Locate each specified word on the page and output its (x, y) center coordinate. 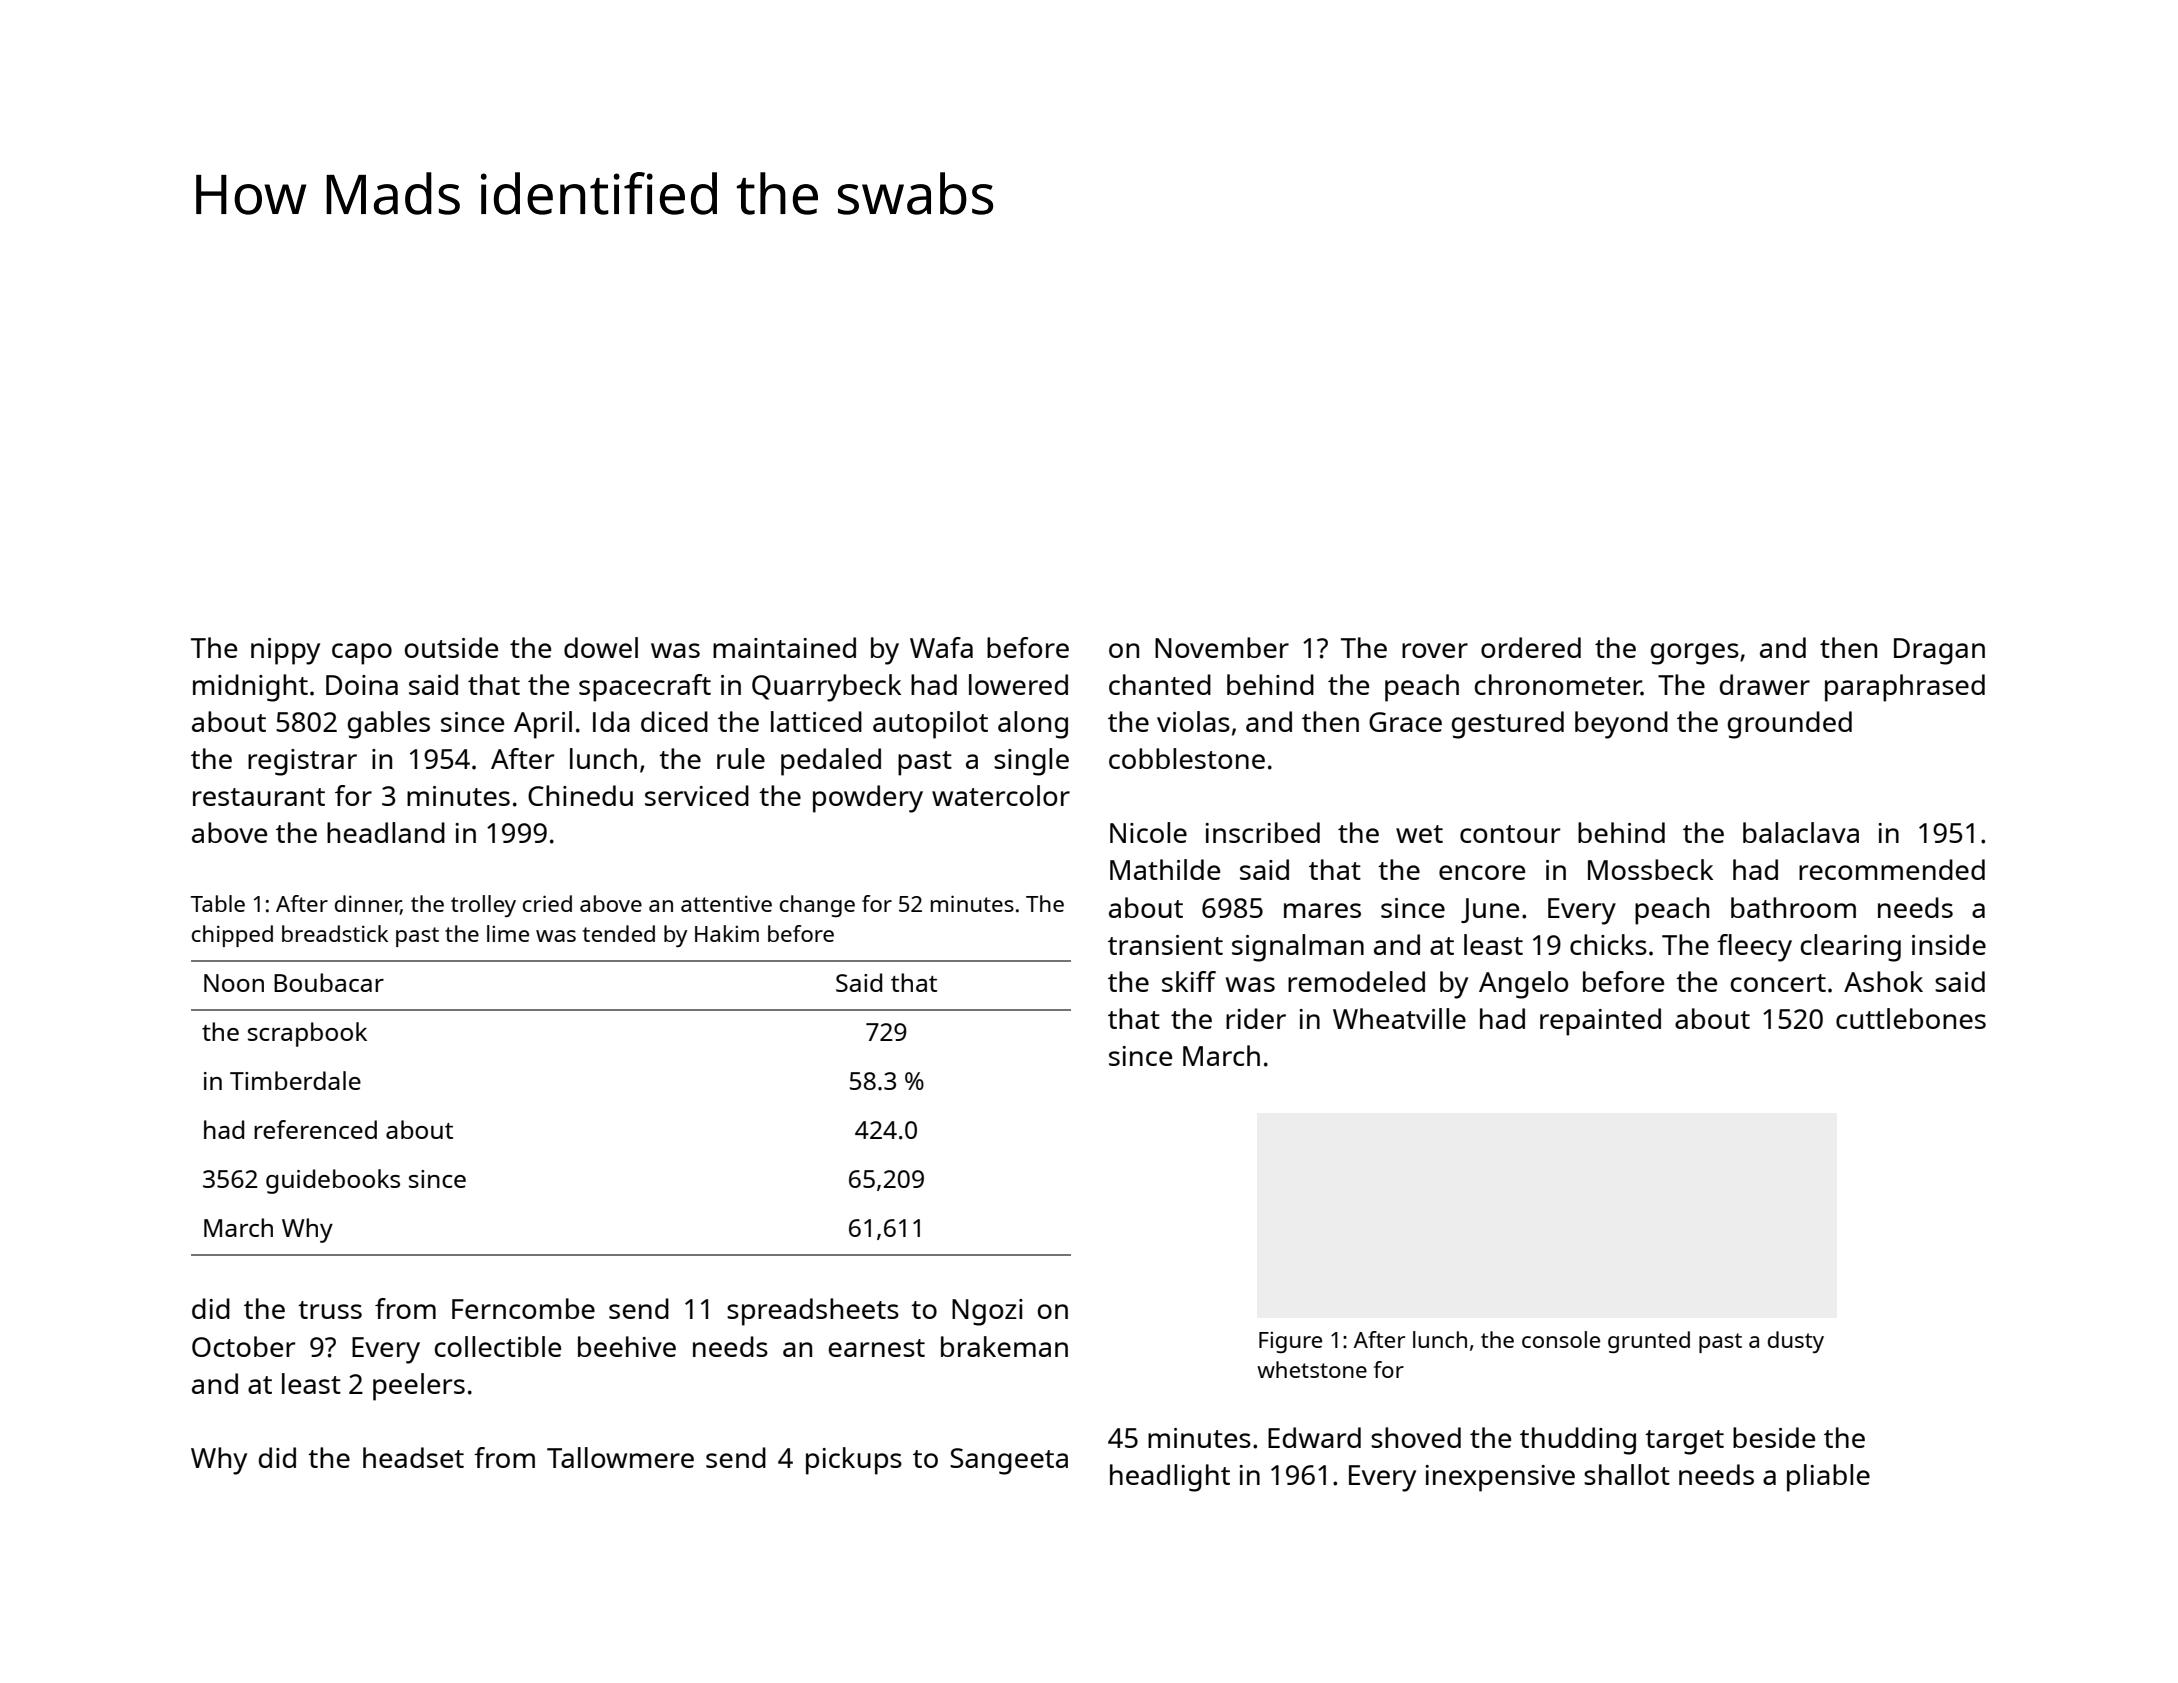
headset (413, 1457)
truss (330, 1310)
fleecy (1754, 948)
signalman (1298, 948)
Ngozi (987, 1312)
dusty (1796, 1342)
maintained (784, 647)
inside (1949, 944)
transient (1165, 945)
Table (218, 903)
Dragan (1939, 651)
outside (451, 647)
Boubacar (329, 982)
